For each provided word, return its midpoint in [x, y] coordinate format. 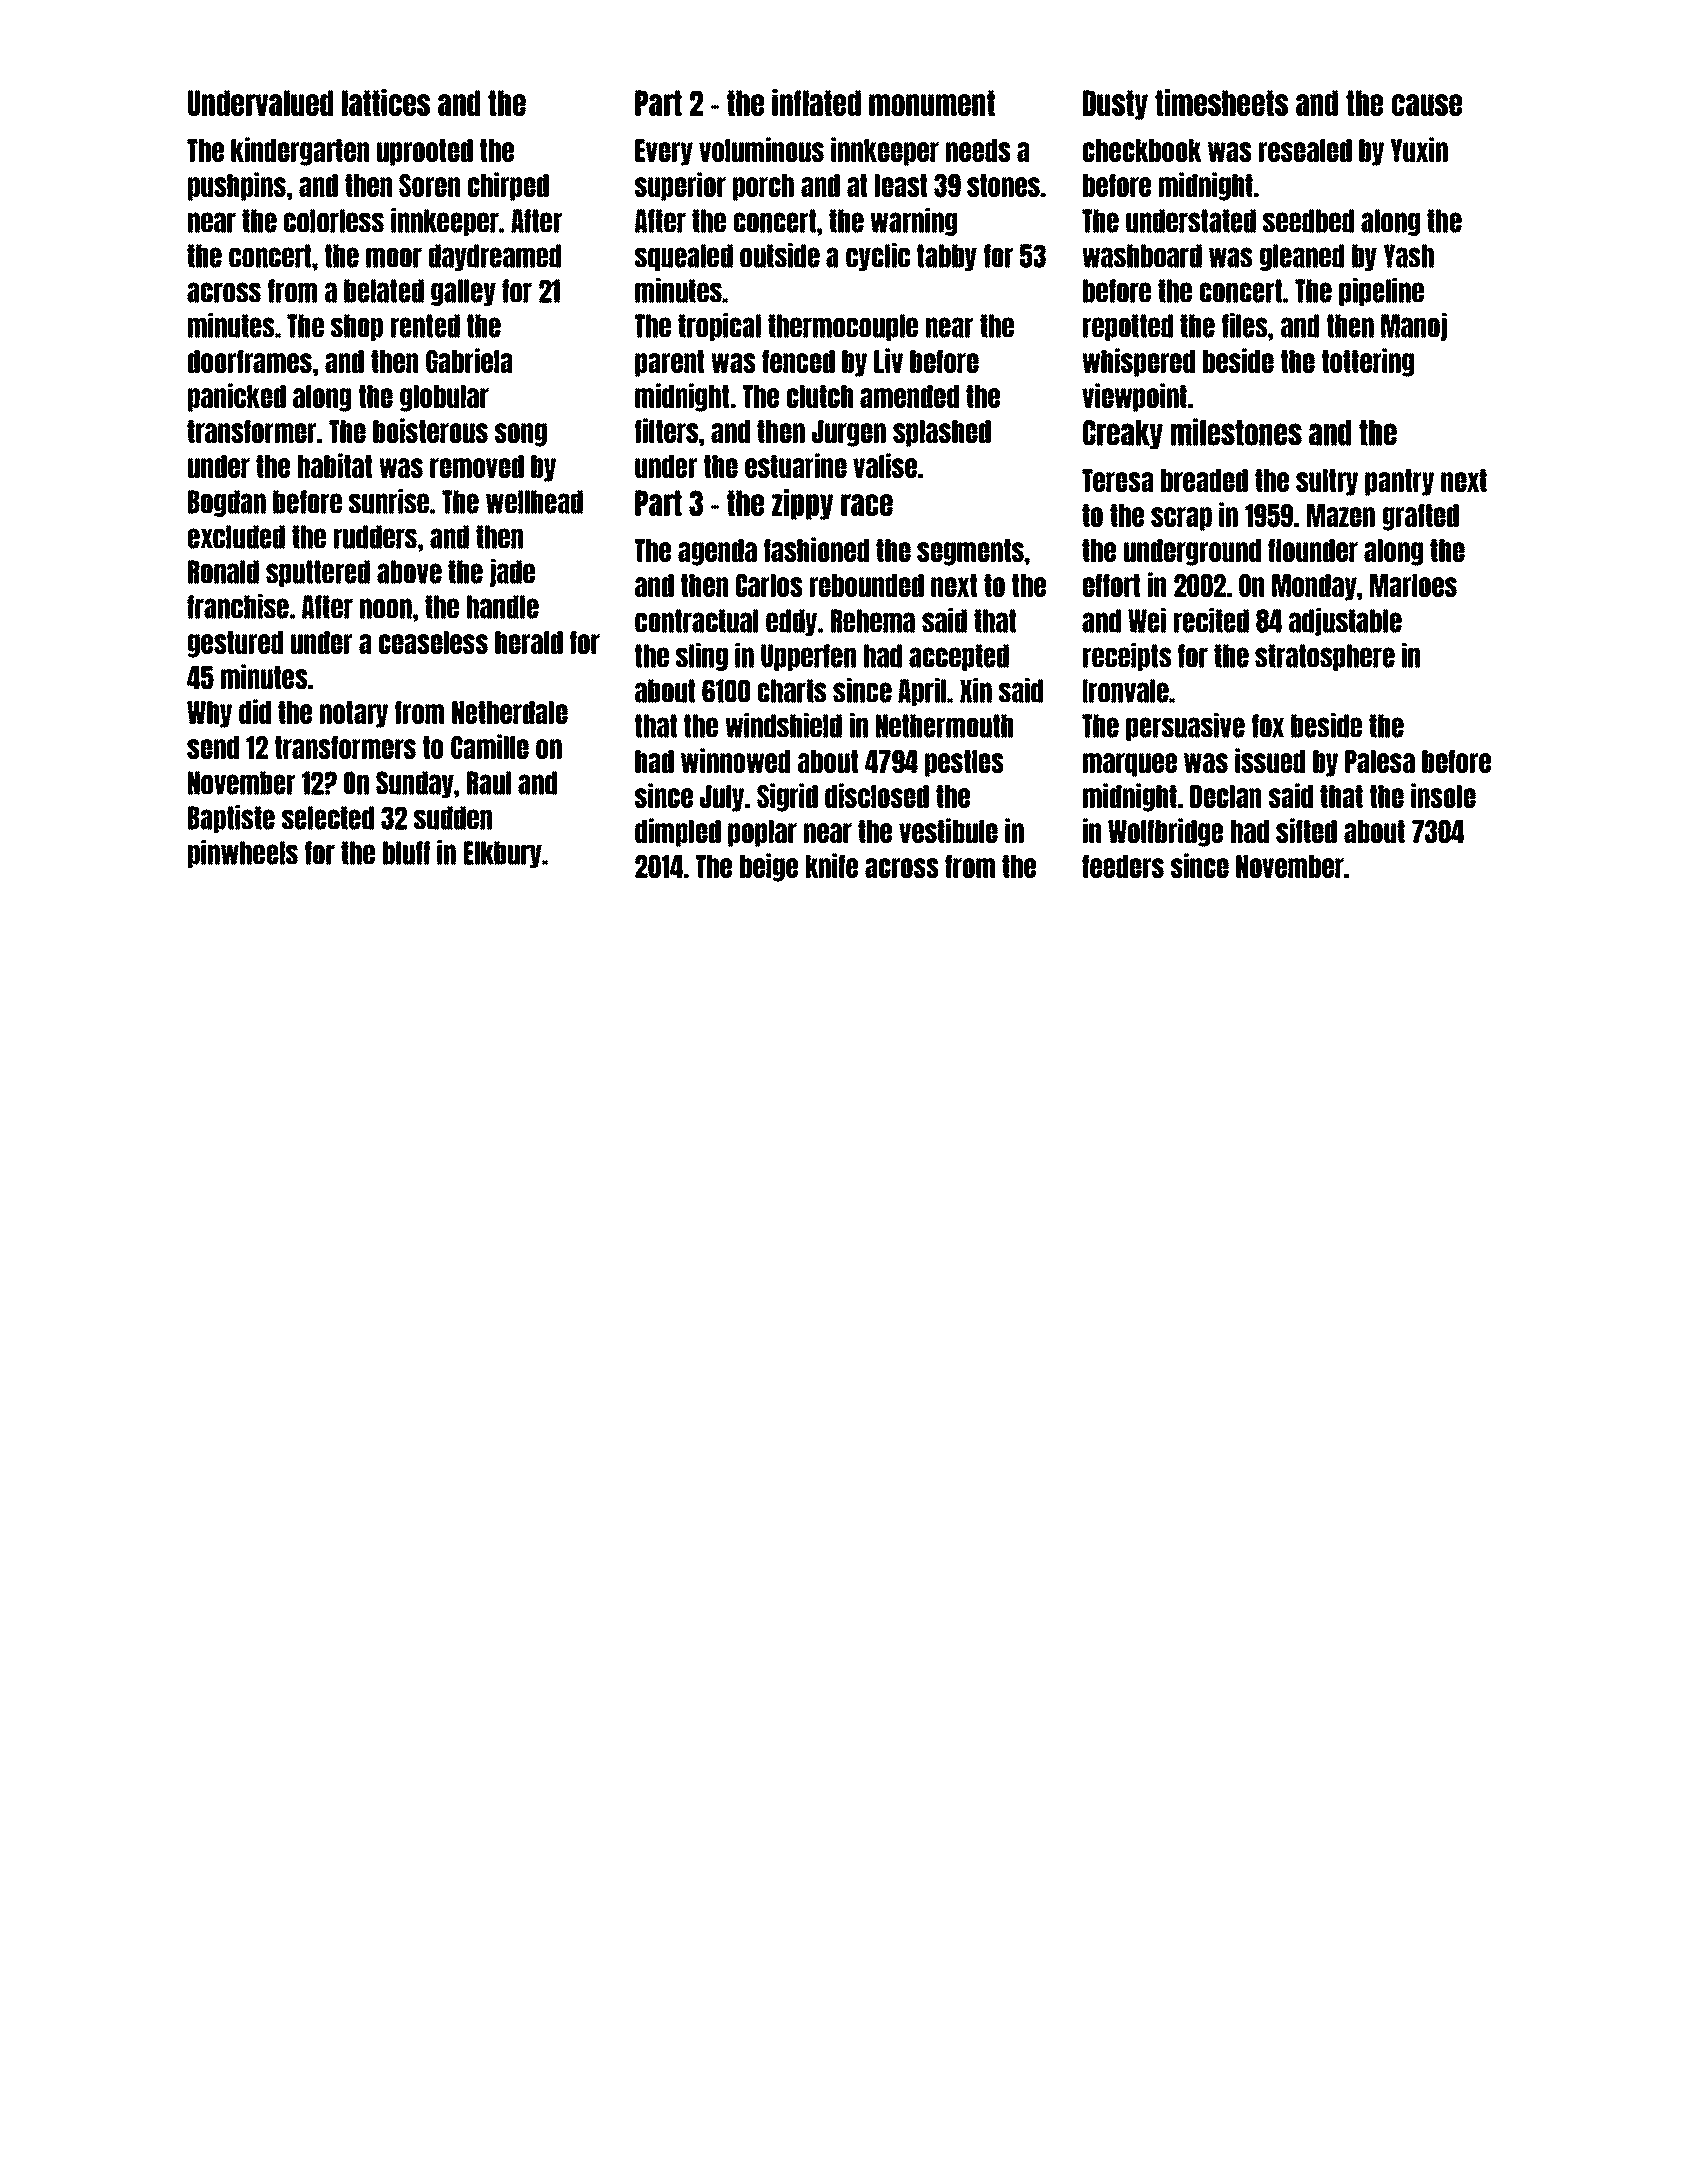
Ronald [223, 572]
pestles [964, 763]
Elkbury [503, 854]
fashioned [816, 549]
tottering [1368, 362]
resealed [1305, 150]
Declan [1225, 796]
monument [932, 103]
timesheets [1221, 102]
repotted [1128, 327]
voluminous [761, 149]
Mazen [1341, 515]
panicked [237, 397]
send [213, 747]
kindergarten [300, 151]
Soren [429, 185]
